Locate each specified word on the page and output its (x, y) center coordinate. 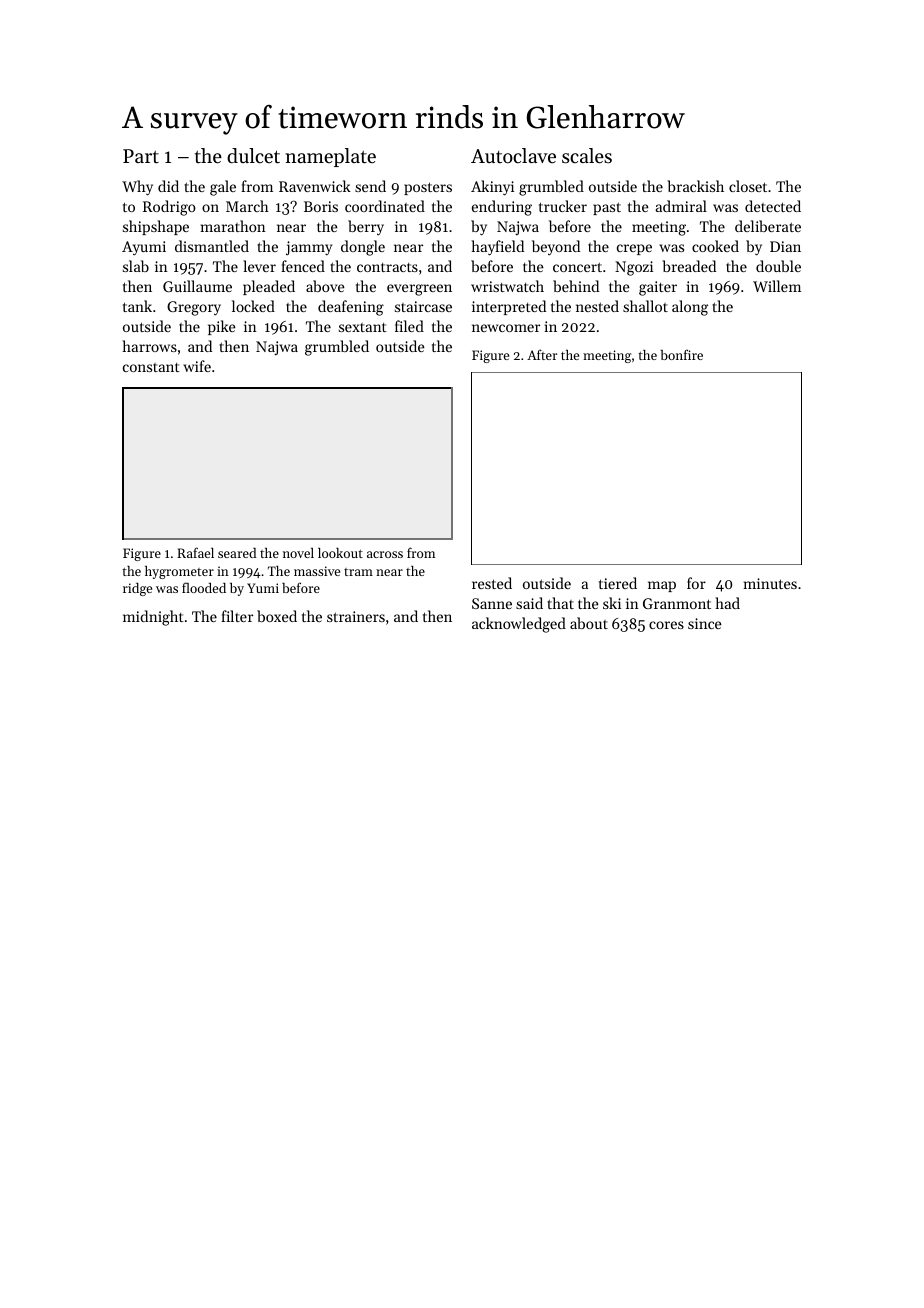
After (542, 354)
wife (197, 366)
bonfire (681, 354)
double (778, 266)
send (370, 186)
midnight (153, 618)
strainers (356, 616)
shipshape (156, 227)
